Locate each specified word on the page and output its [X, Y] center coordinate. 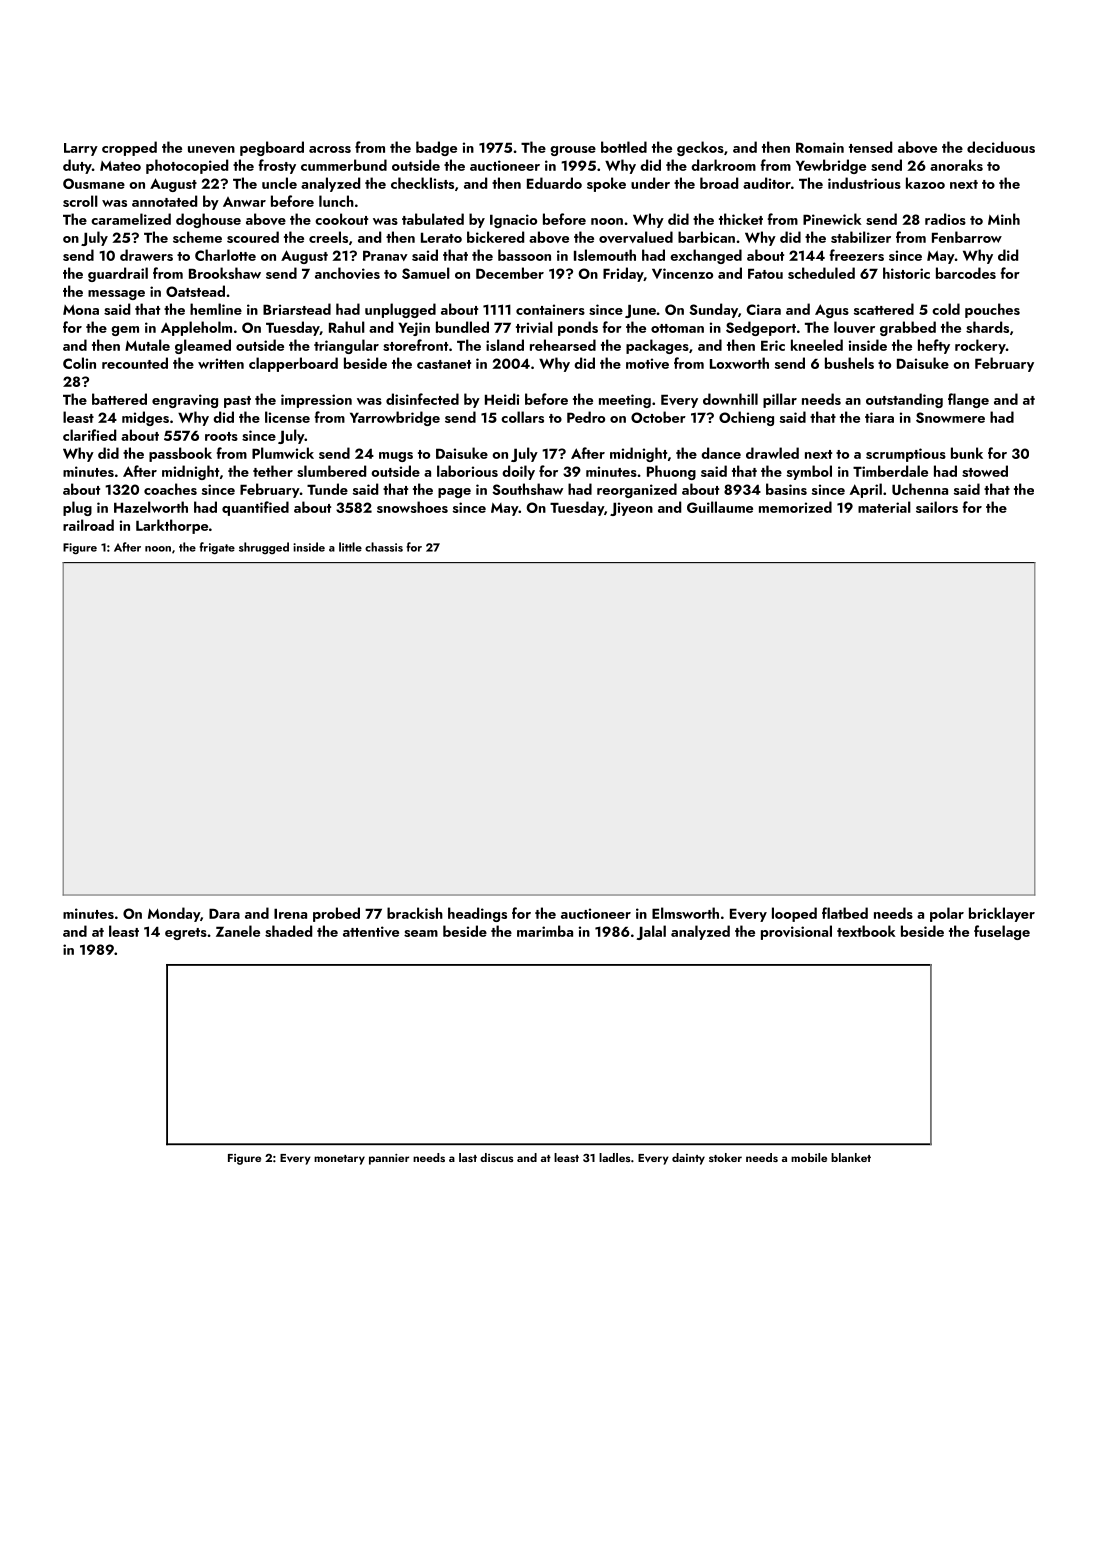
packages [657, 346]
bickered [495, 237]
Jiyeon [631, 509]
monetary [339, 1160]
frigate [217, 548]
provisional [796, 932]
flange [968, 400]
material [884, 507]
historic [906, 273]
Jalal [651, 932]
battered [119, 399]
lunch [336, 201]
